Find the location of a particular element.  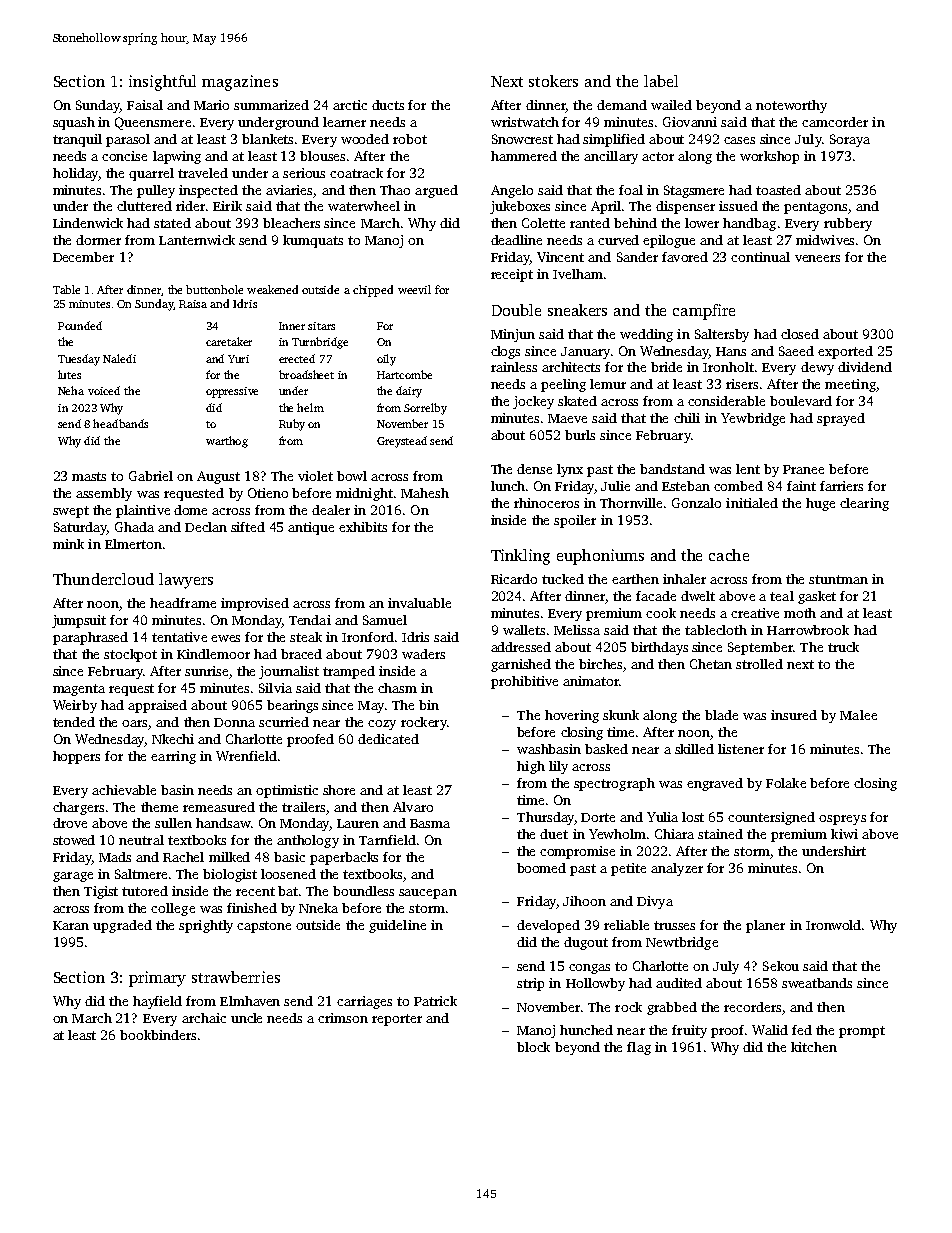

Saeed is located at coordinates (796, 351).
